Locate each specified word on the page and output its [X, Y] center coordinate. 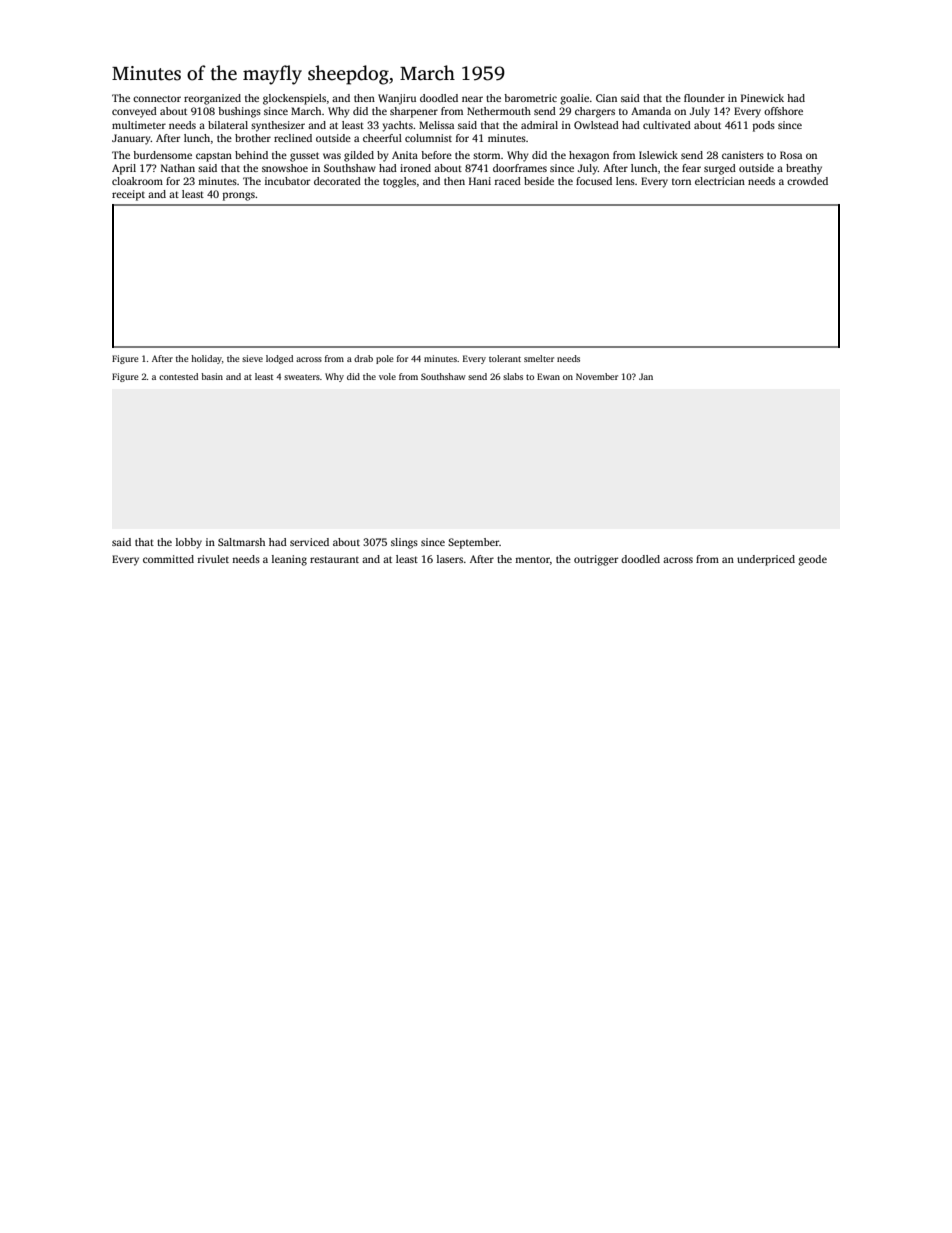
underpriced [766, 560]
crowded [807, 181]
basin [212, 376]
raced [508, 181]
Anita [405, 155]
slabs [513, 376]
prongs [239, 196]
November [597, 376]
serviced [309, 542]
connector [157, 98]
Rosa [791, 155]
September [473, 543]
